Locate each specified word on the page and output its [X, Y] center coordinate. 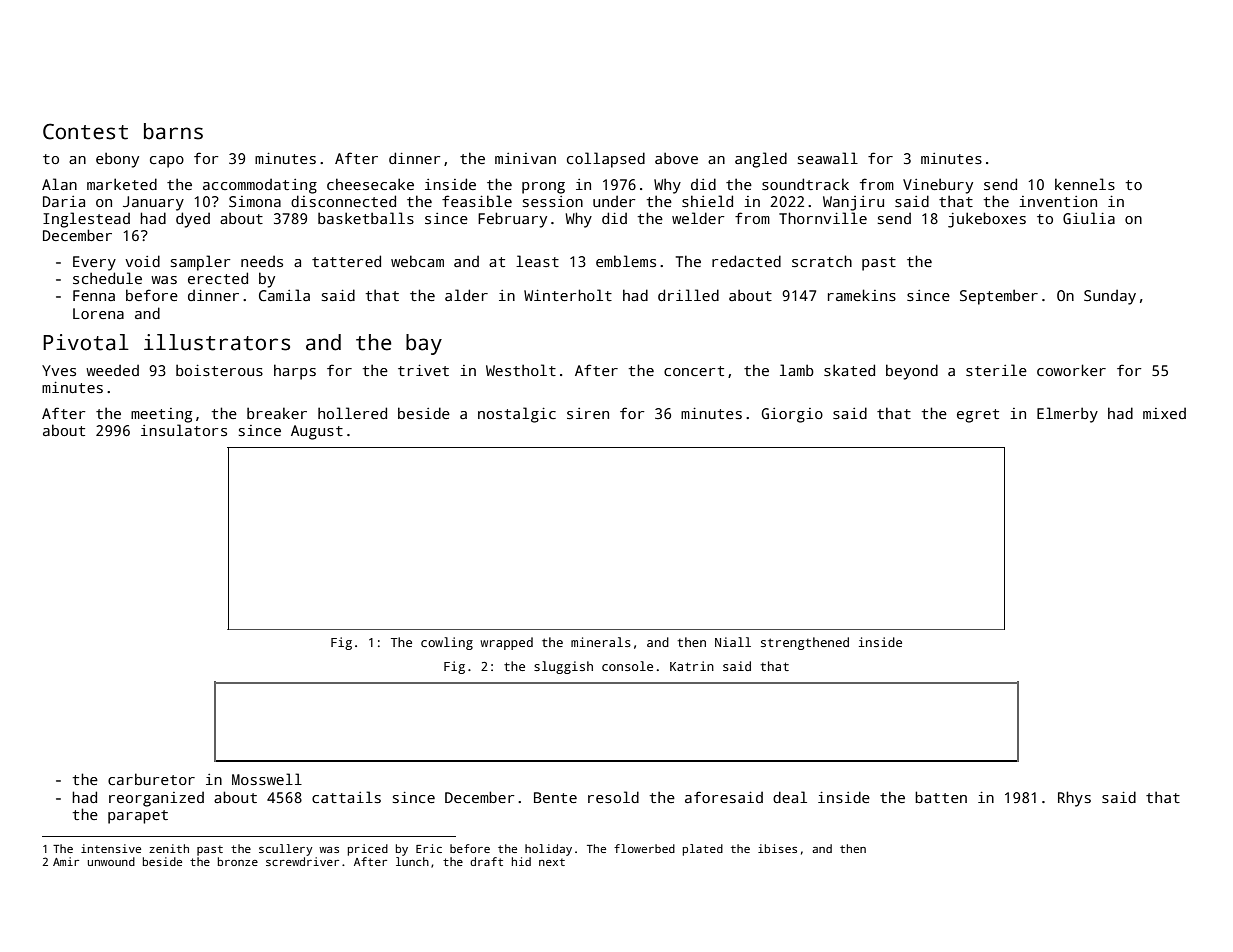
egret [978, 416]
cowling [447, 643]
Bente [555, 797]
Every [94, 263]
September [999, 297]
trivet [423, 370]
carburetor [151, 779]
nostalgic [517, 415]
